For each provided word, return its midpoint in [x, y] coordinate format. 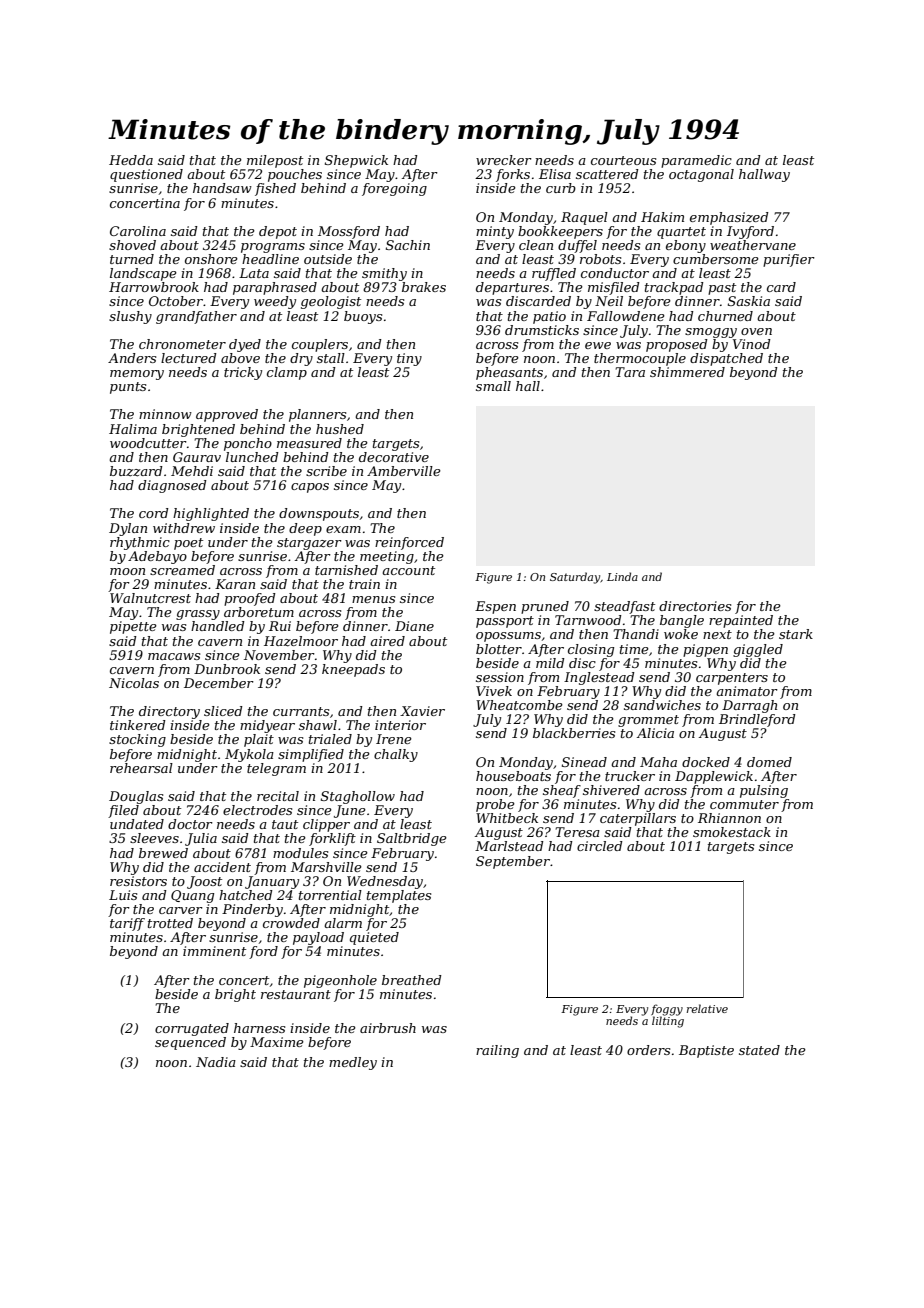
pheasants [509, 373]
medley [353, 1063]
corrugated [192, 1029]
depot [278, 232]
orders [648, 1050]
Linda [622, 576]
